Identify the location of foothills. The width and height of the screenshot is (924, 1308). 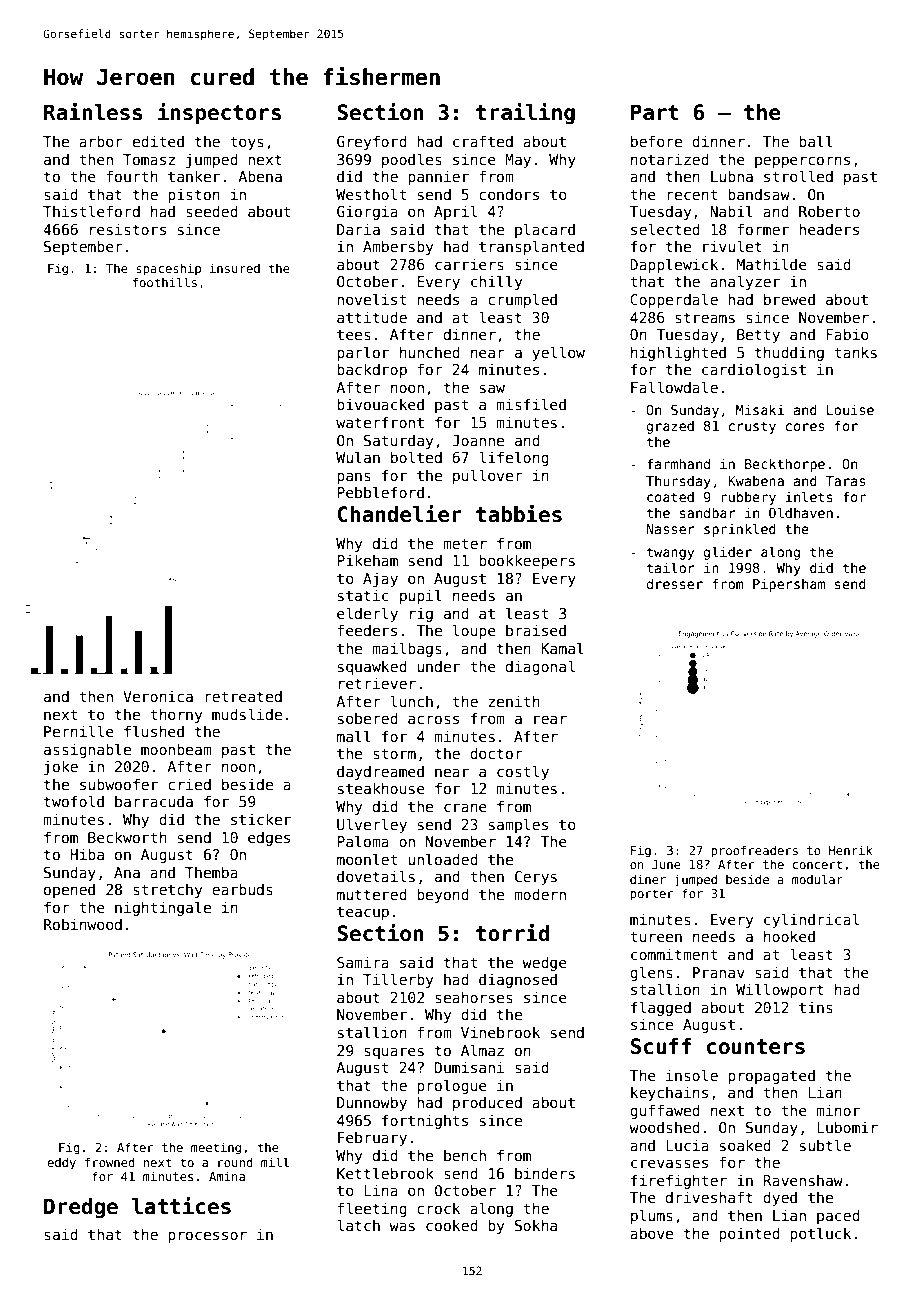
(165, 282).
